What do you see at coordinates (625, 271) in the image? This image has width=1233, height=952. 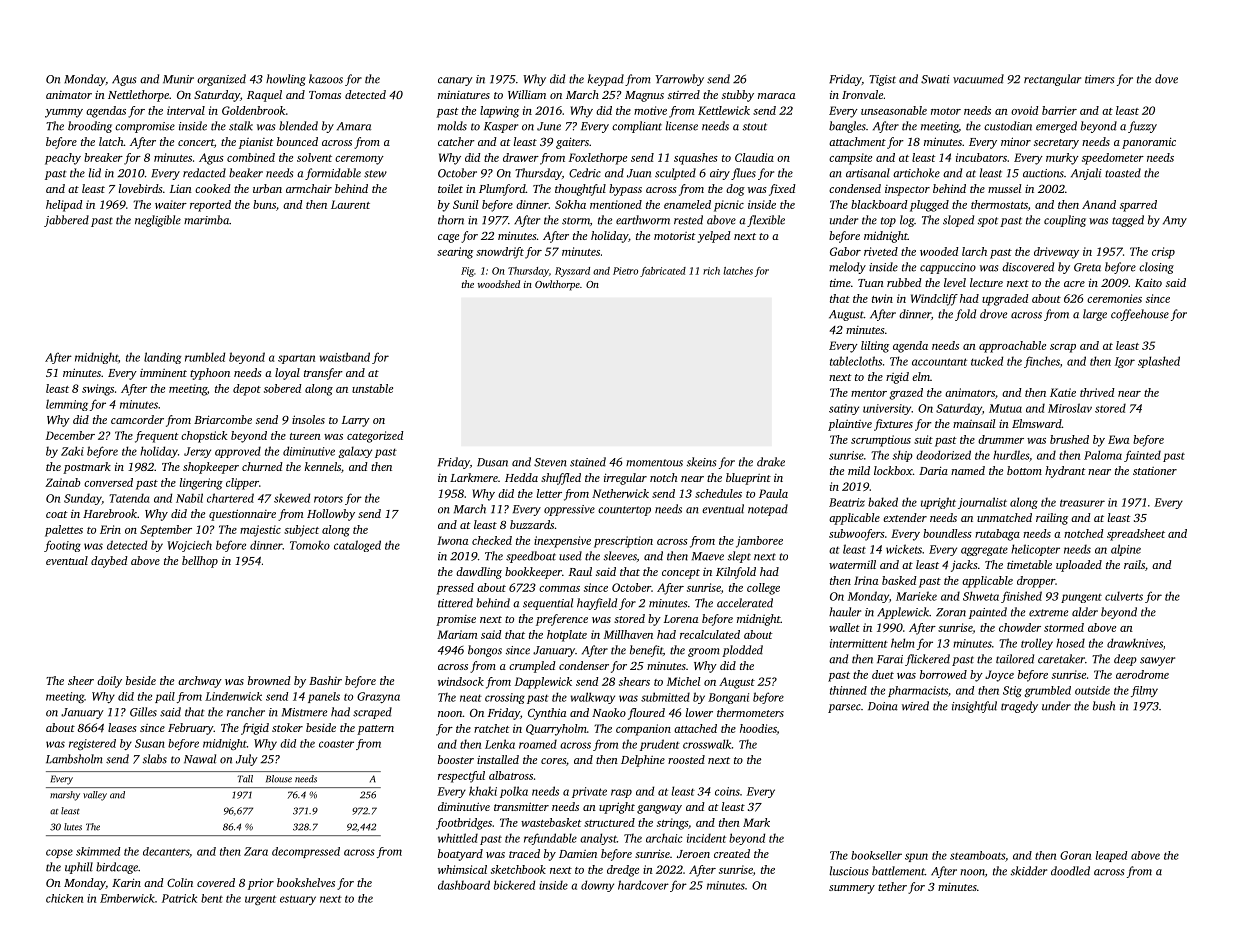 I see `Pietro` at bounding box center [625, 271].
